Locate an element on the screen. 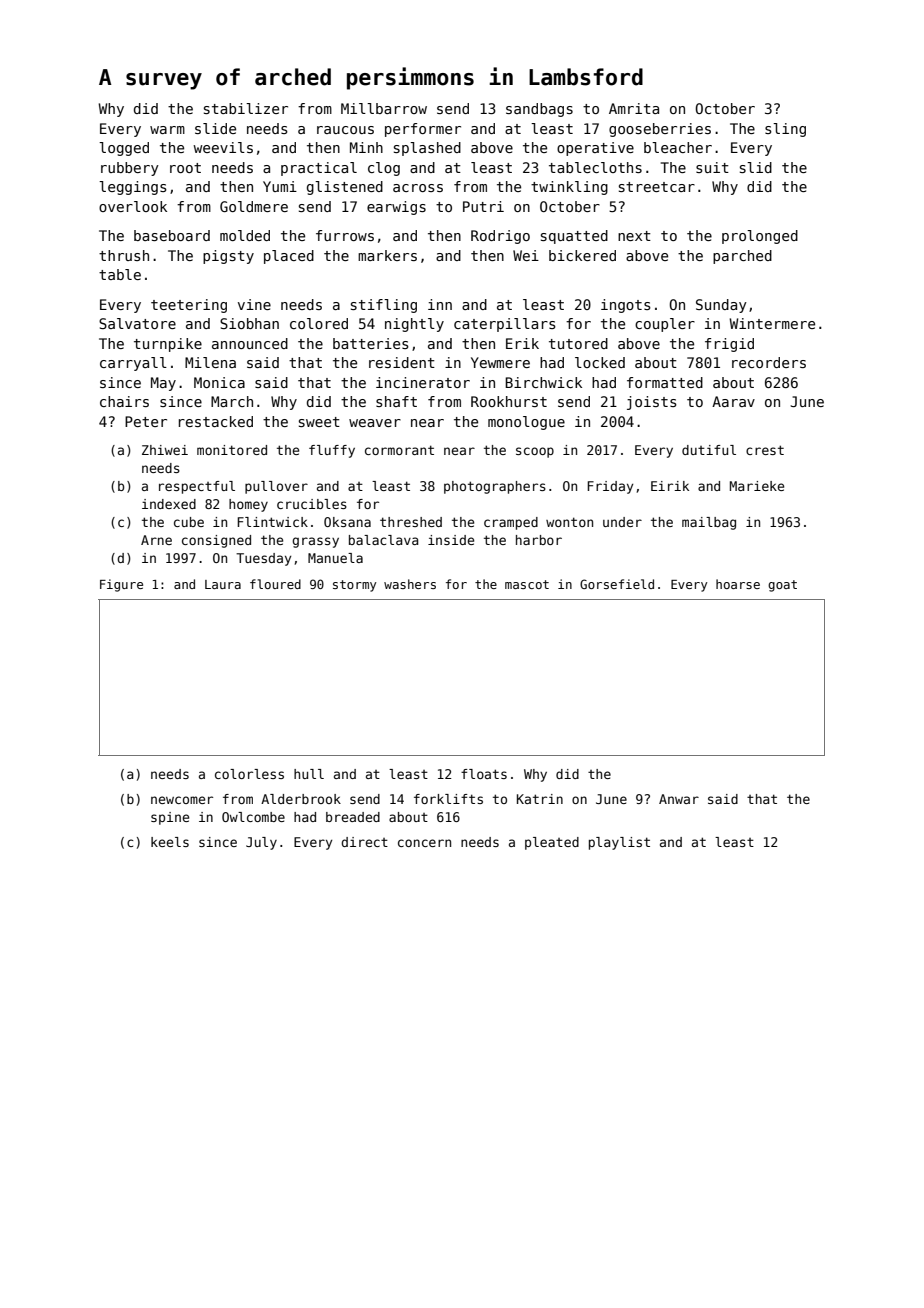 This screenshot has height=1308, width=924. Amrita is located at coordinates (634, 108).
